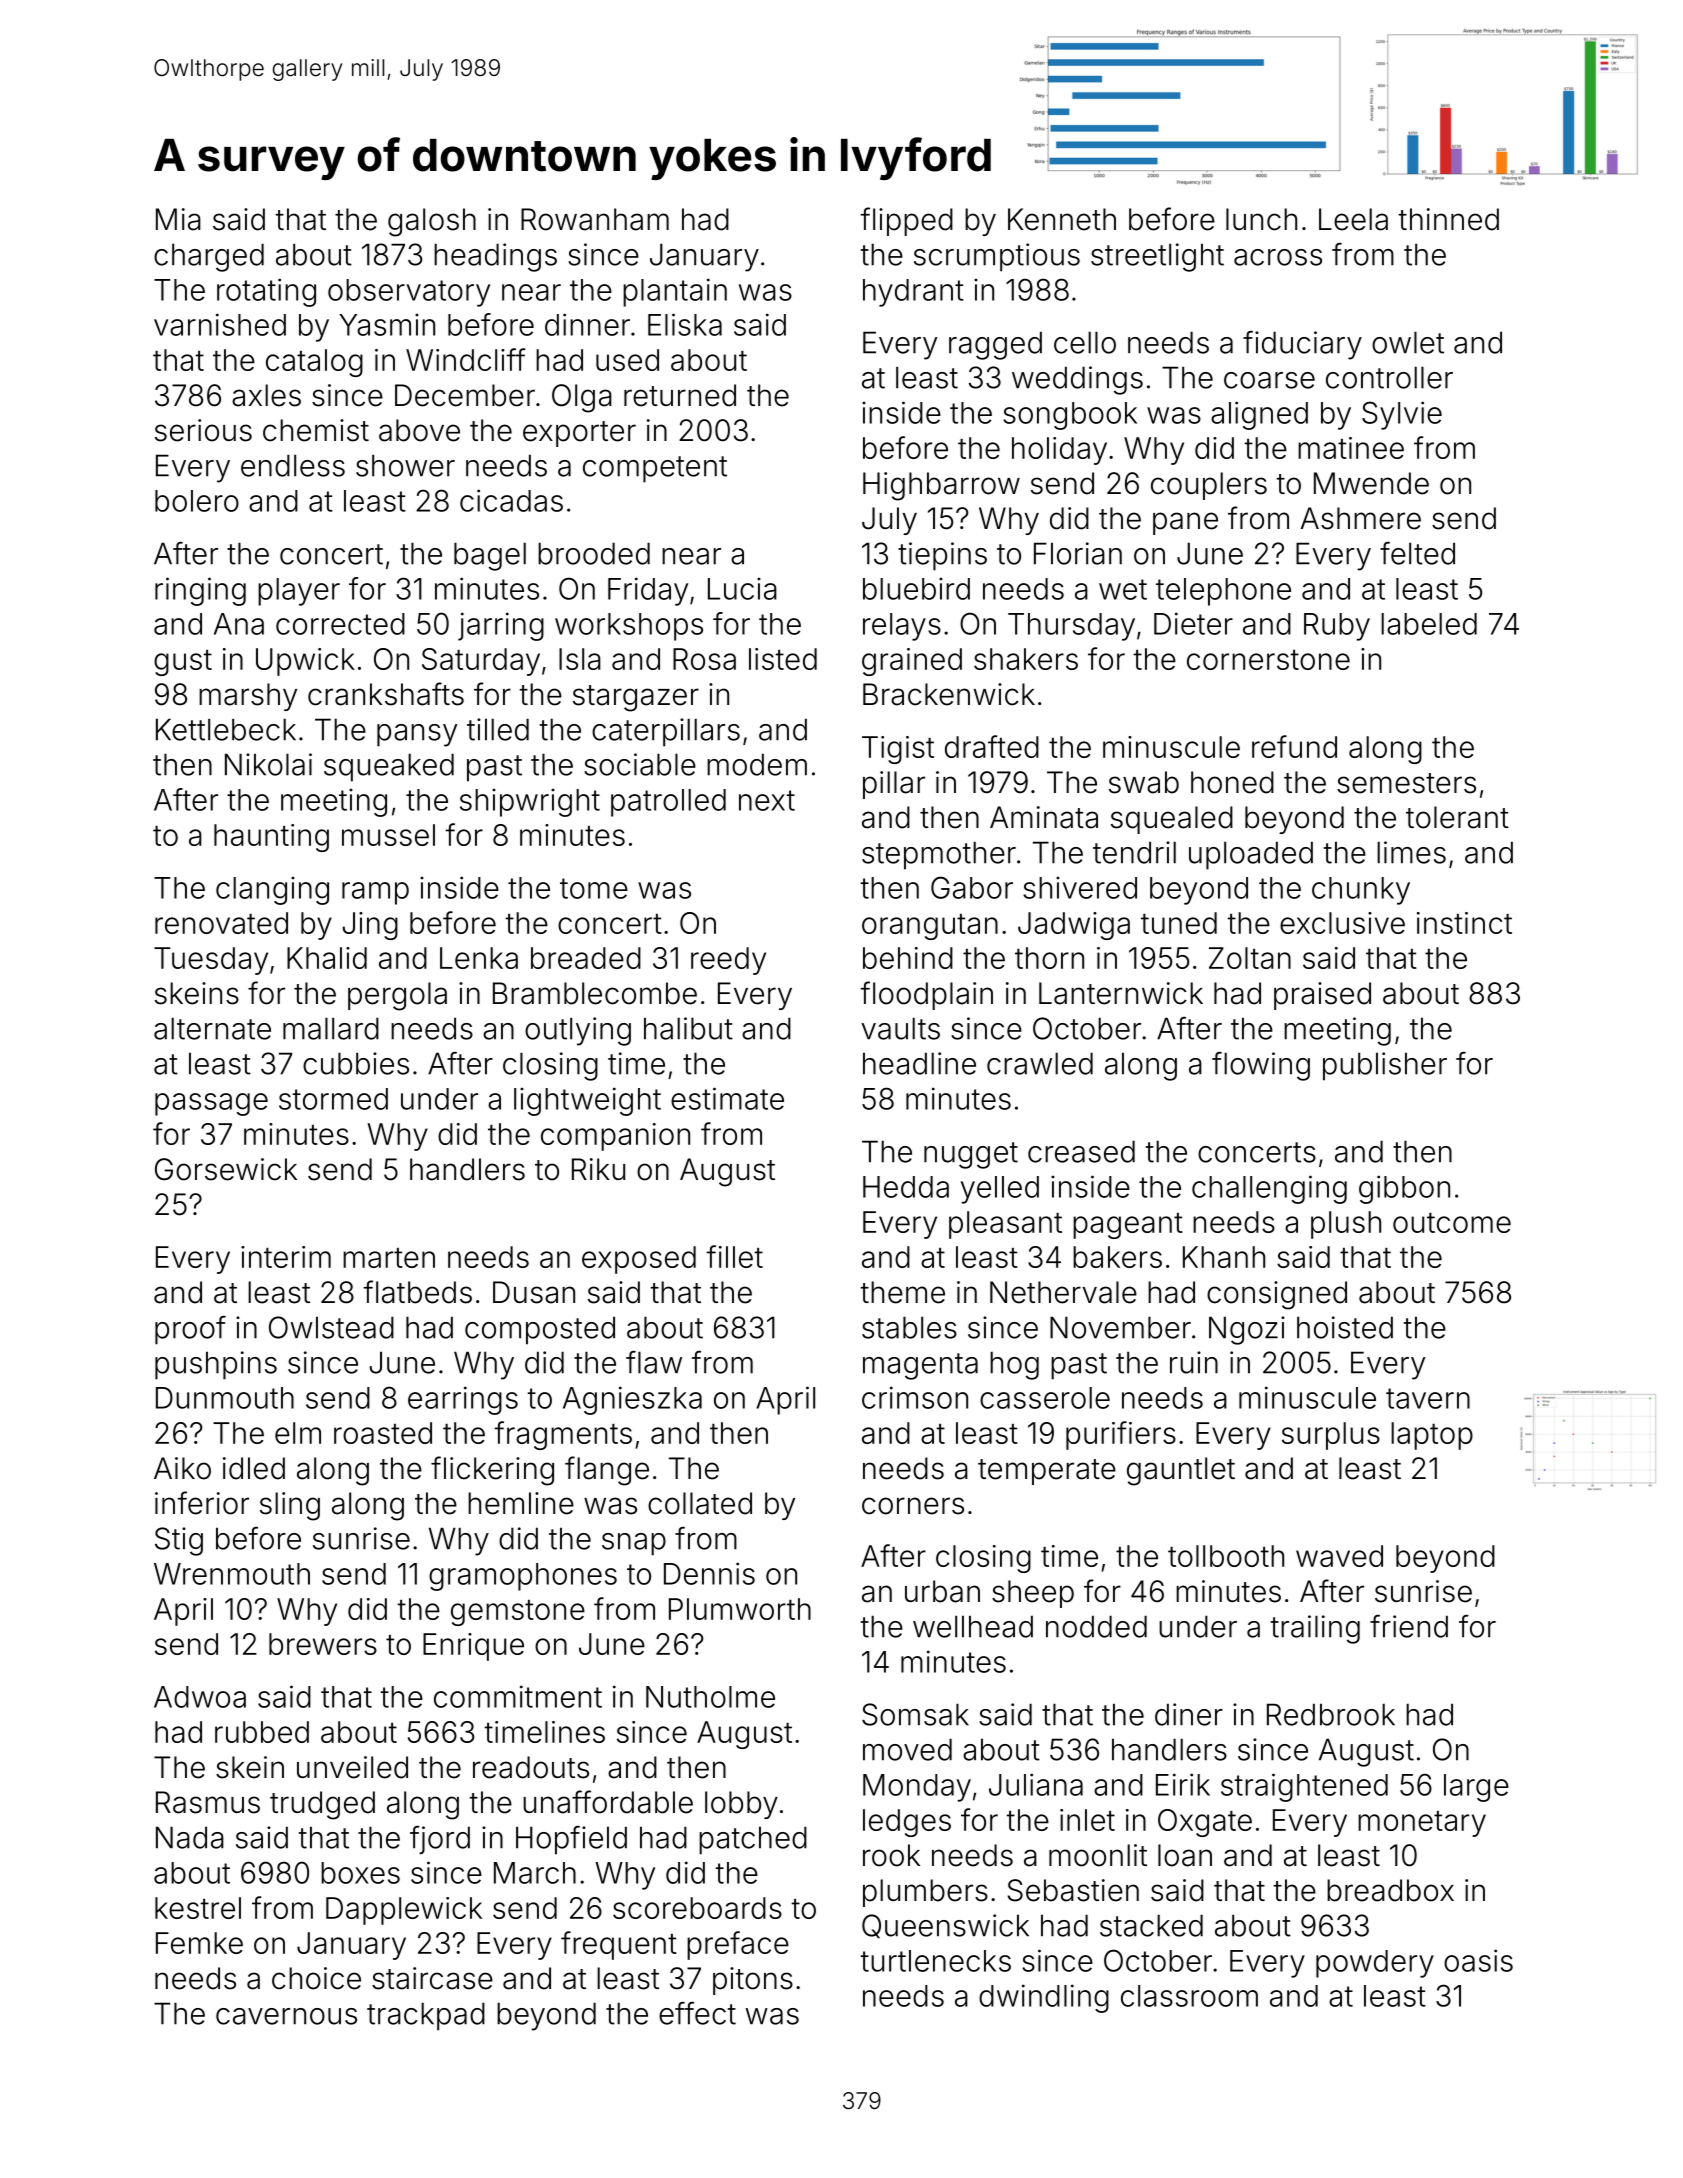 The image size is (1683, 2178). Describe the element at coordinates (995, 345) in the image. I see `ragged` at that location.
